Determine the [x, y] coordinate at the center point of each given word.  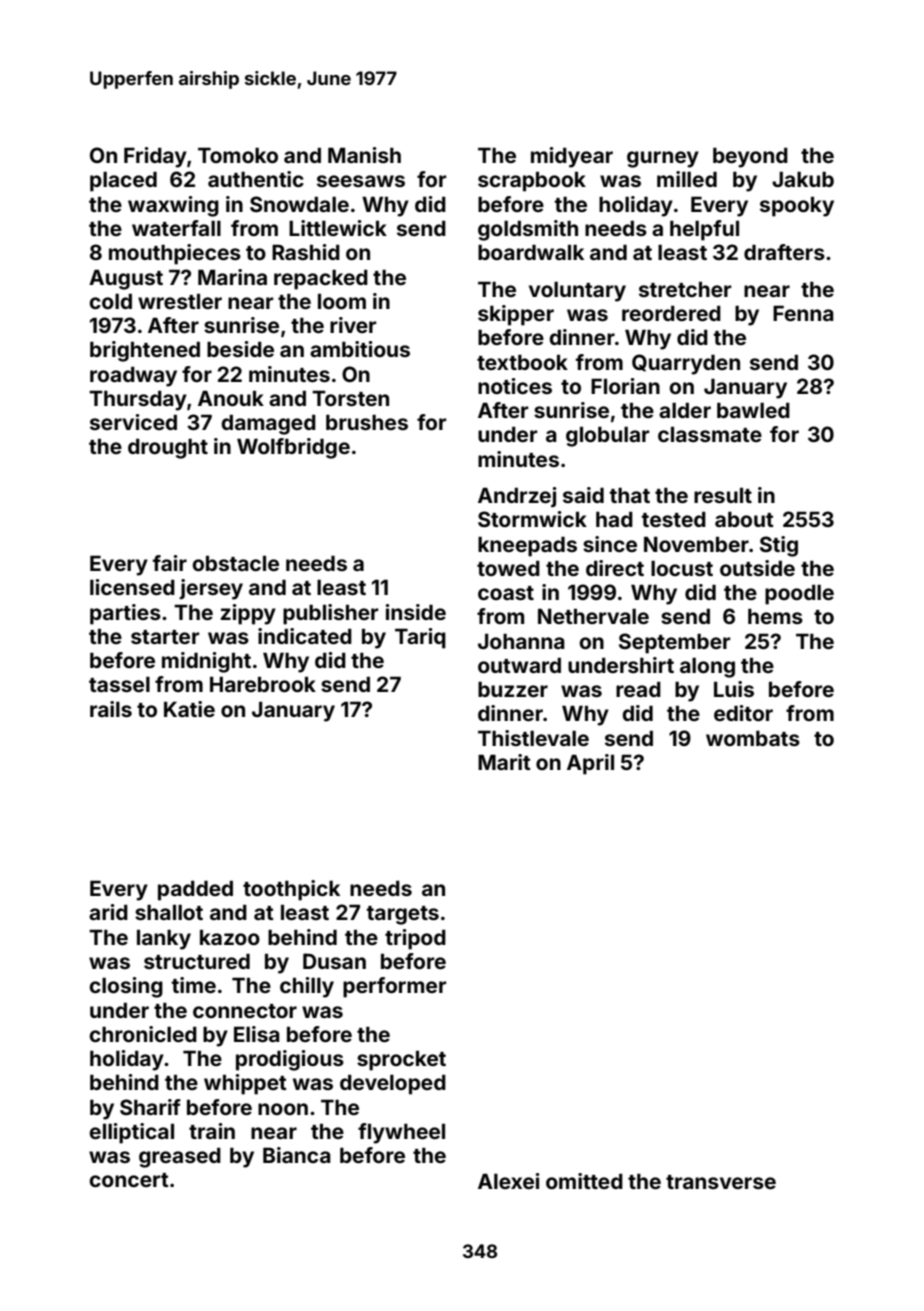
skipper [516, 315]
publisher [330, 614]
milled [687, 179]
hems [775, 616]
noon [283, 1109]
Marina [232, 277]
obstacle [235, 563]
